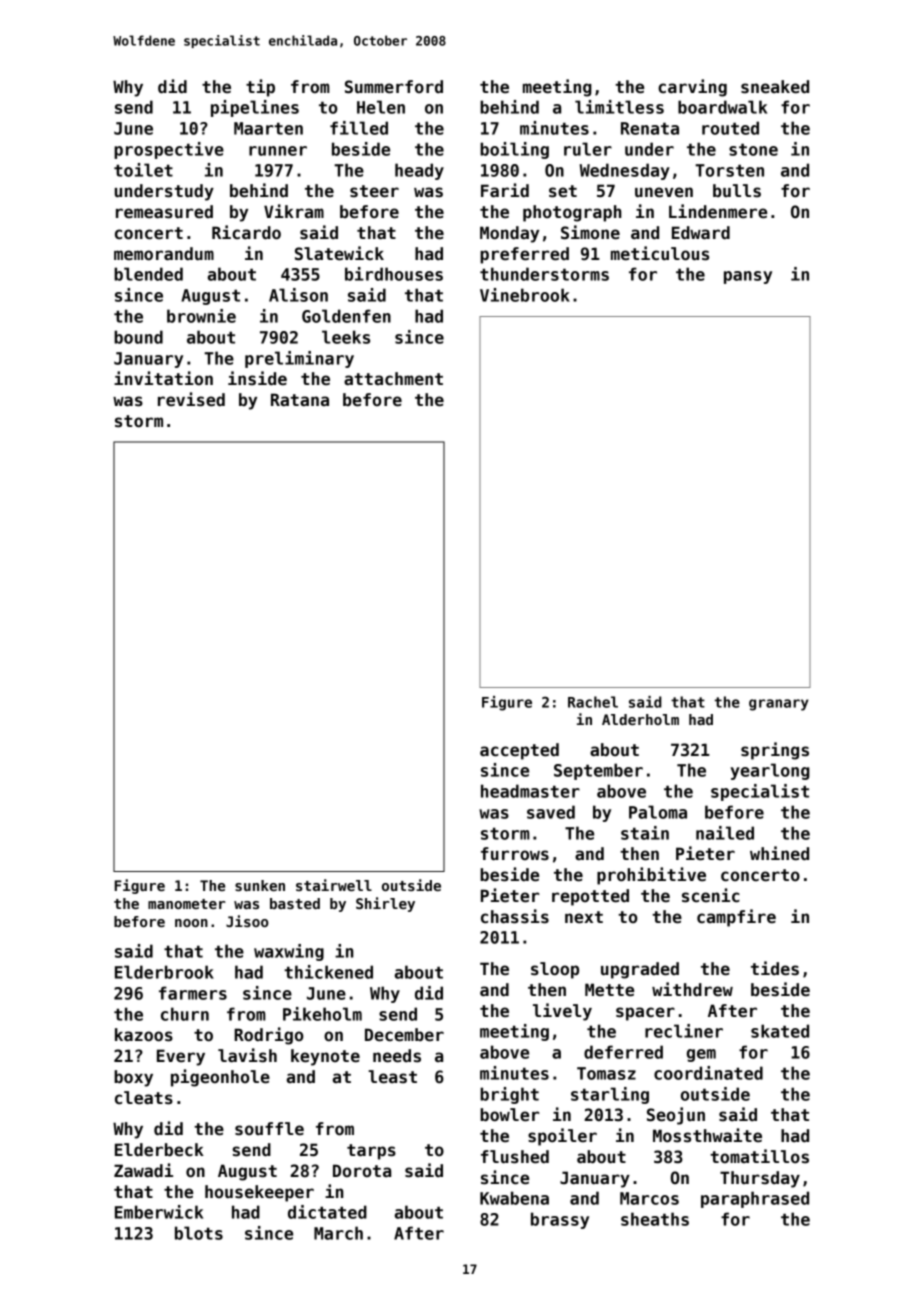 The height and width of the page is (1308, 924). I want to click on Jisoo, so click(247, 921).
